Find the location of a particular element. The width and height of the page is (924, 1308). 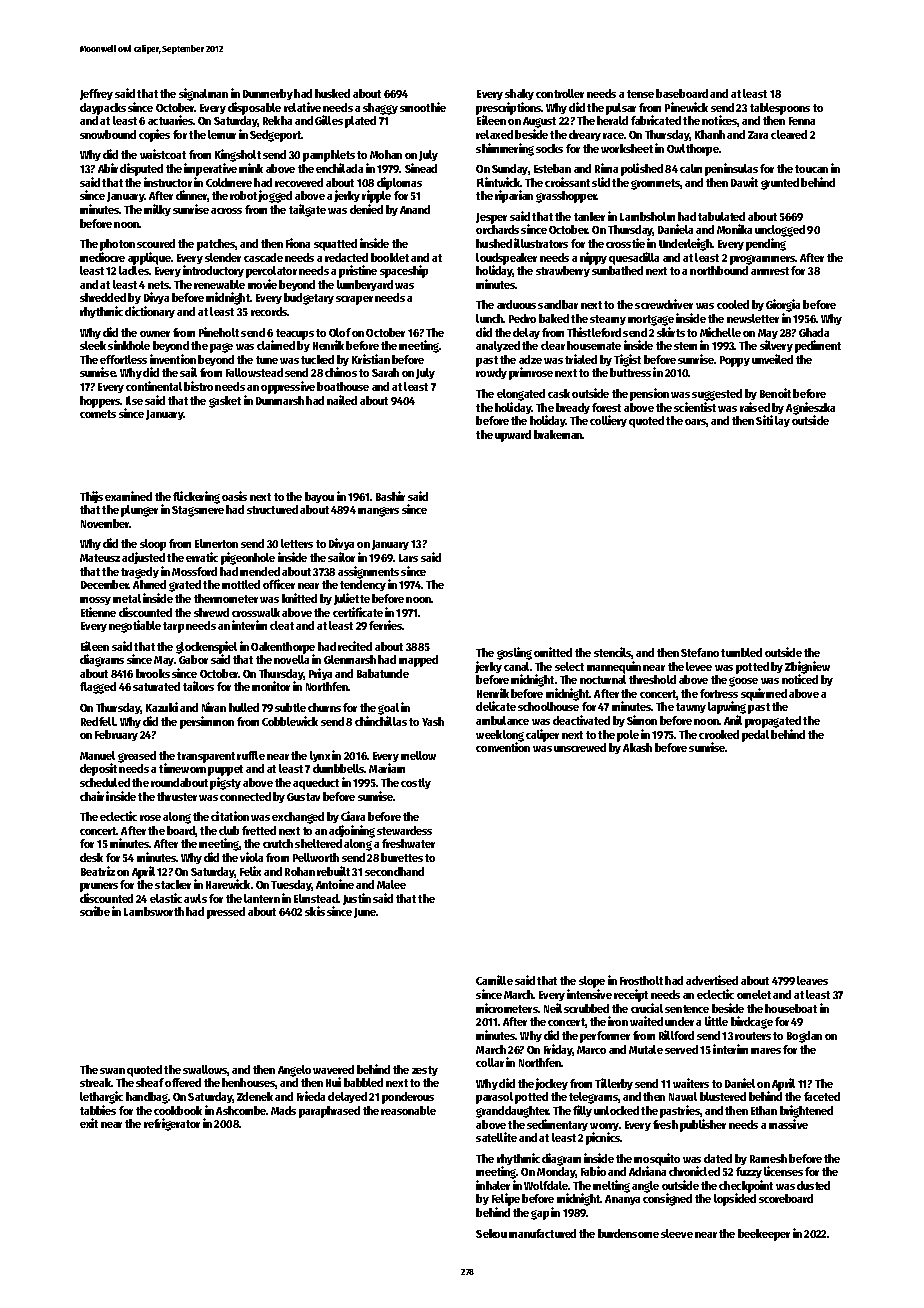

scribe is located at coordinates (95, 911).
